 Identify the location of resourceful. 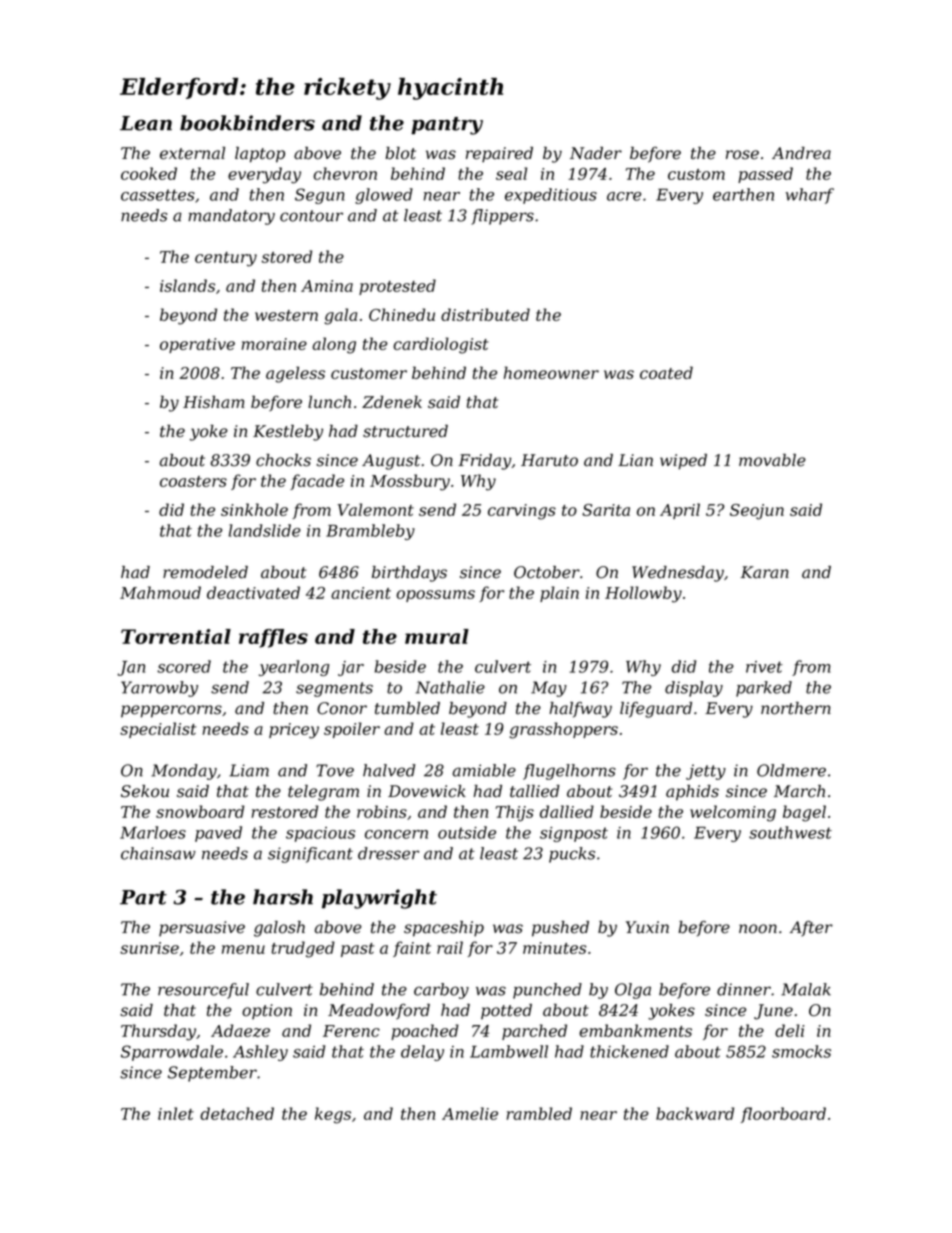
(203, 991).
